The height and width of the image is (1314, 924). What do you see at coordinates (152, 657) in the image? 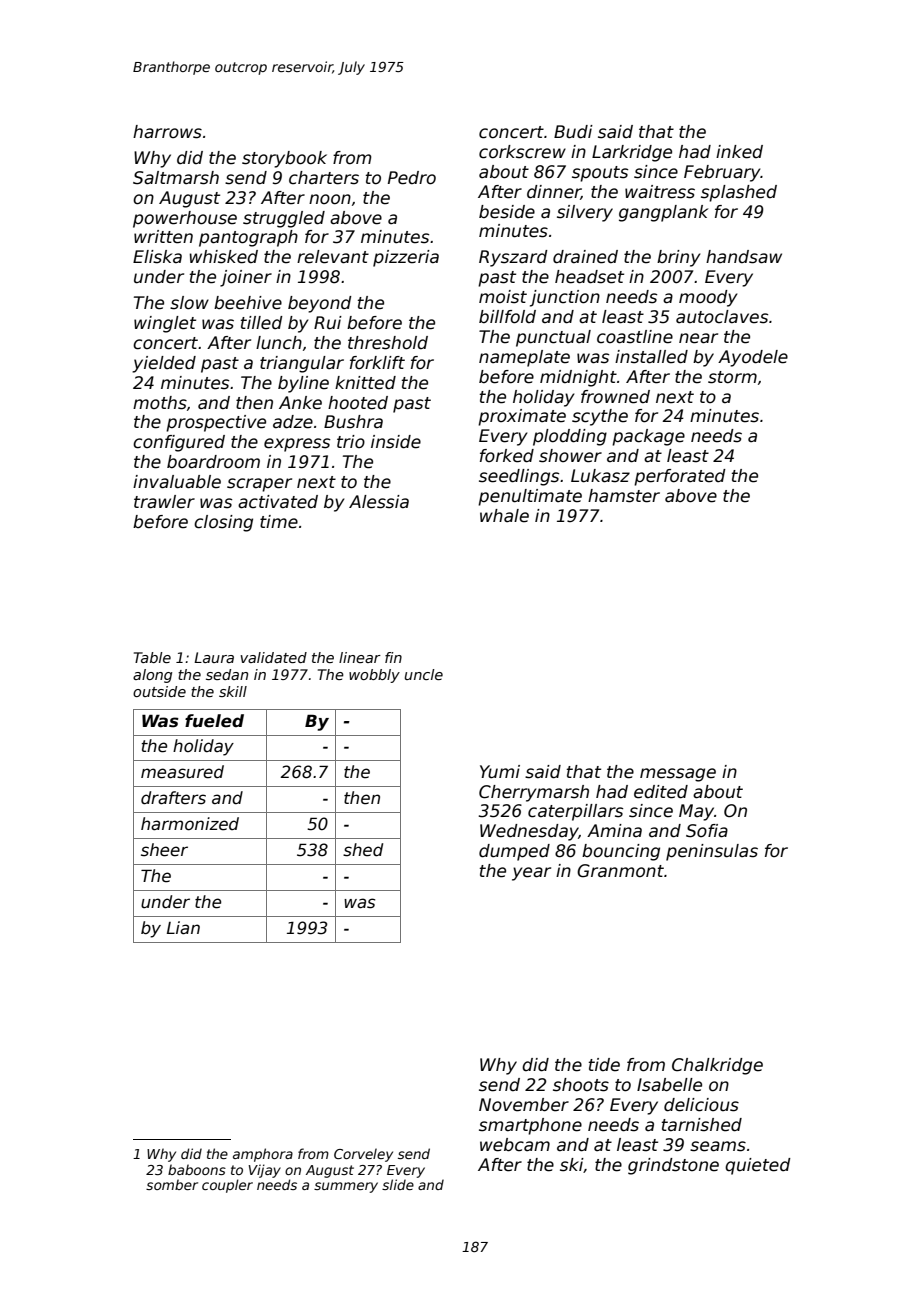
I see `Table` at bounding box center [152, 657].
